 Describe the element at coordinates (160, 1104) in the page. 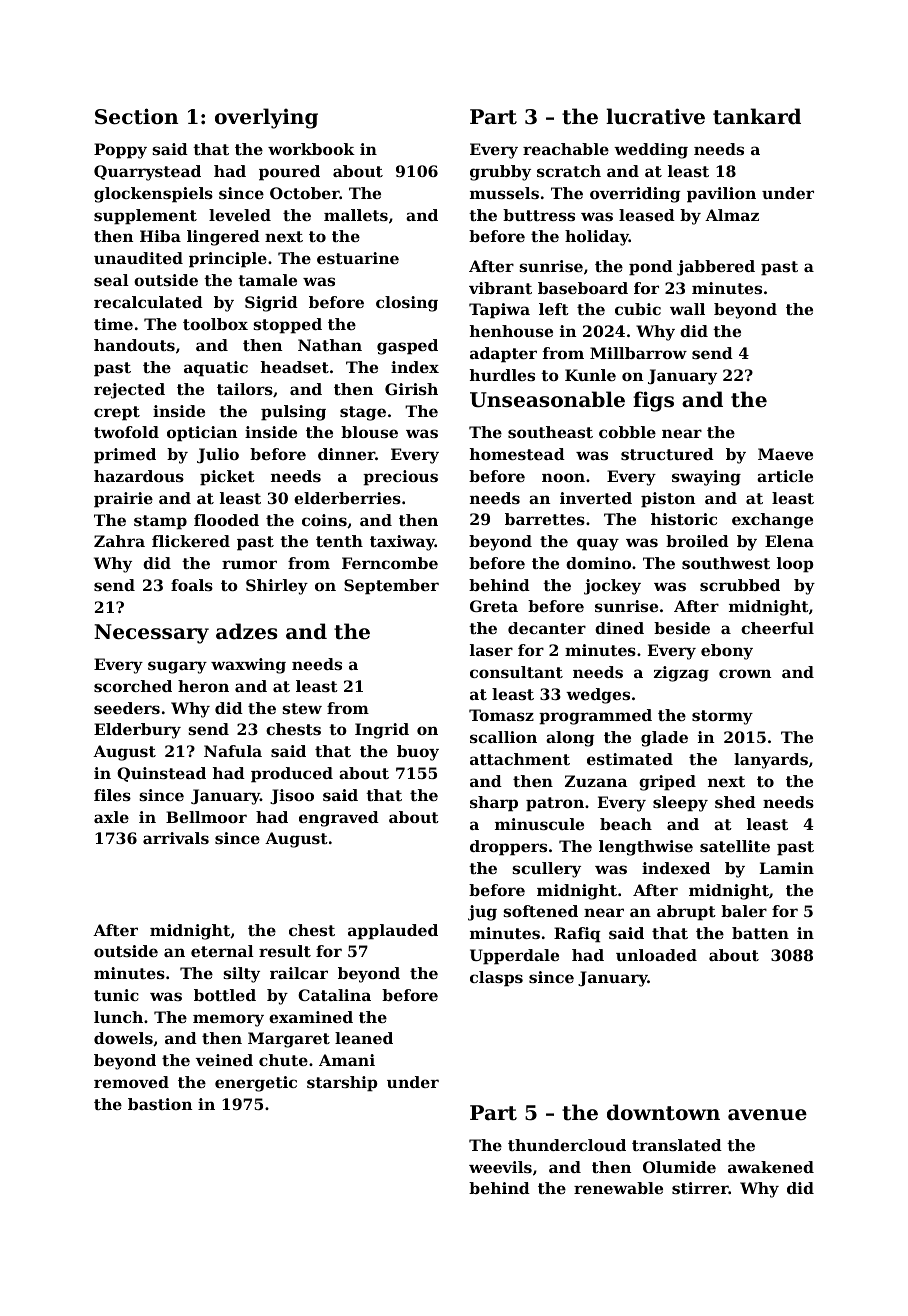

I see `bastion` at that location.
